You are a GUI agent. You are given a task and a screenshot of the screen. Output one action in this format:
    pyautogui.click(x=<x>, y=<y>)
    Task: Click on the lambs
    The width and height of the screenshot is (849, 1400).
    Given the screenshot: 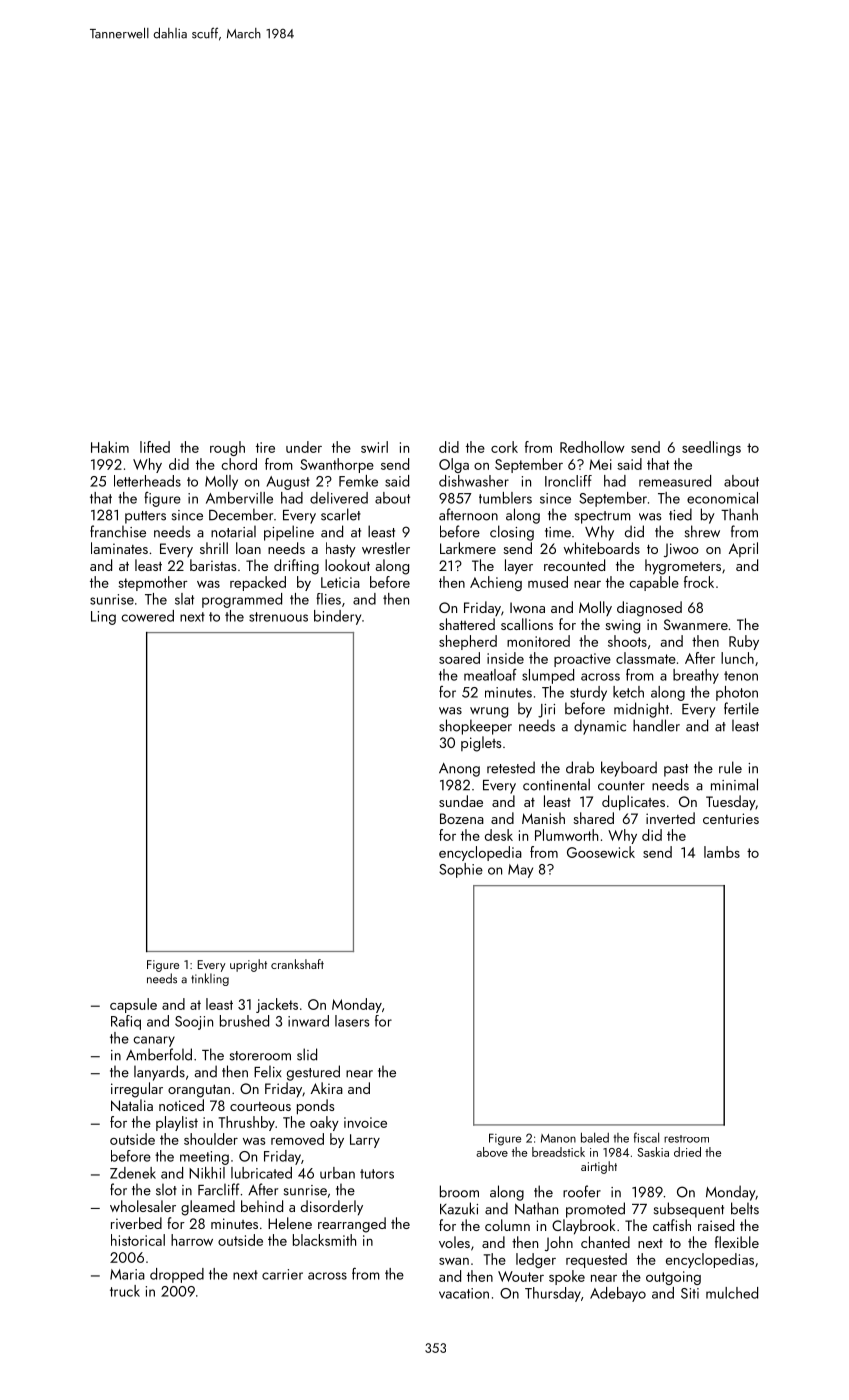 What is the action you would take?
    pyautogui.click(x=722, y=852)
